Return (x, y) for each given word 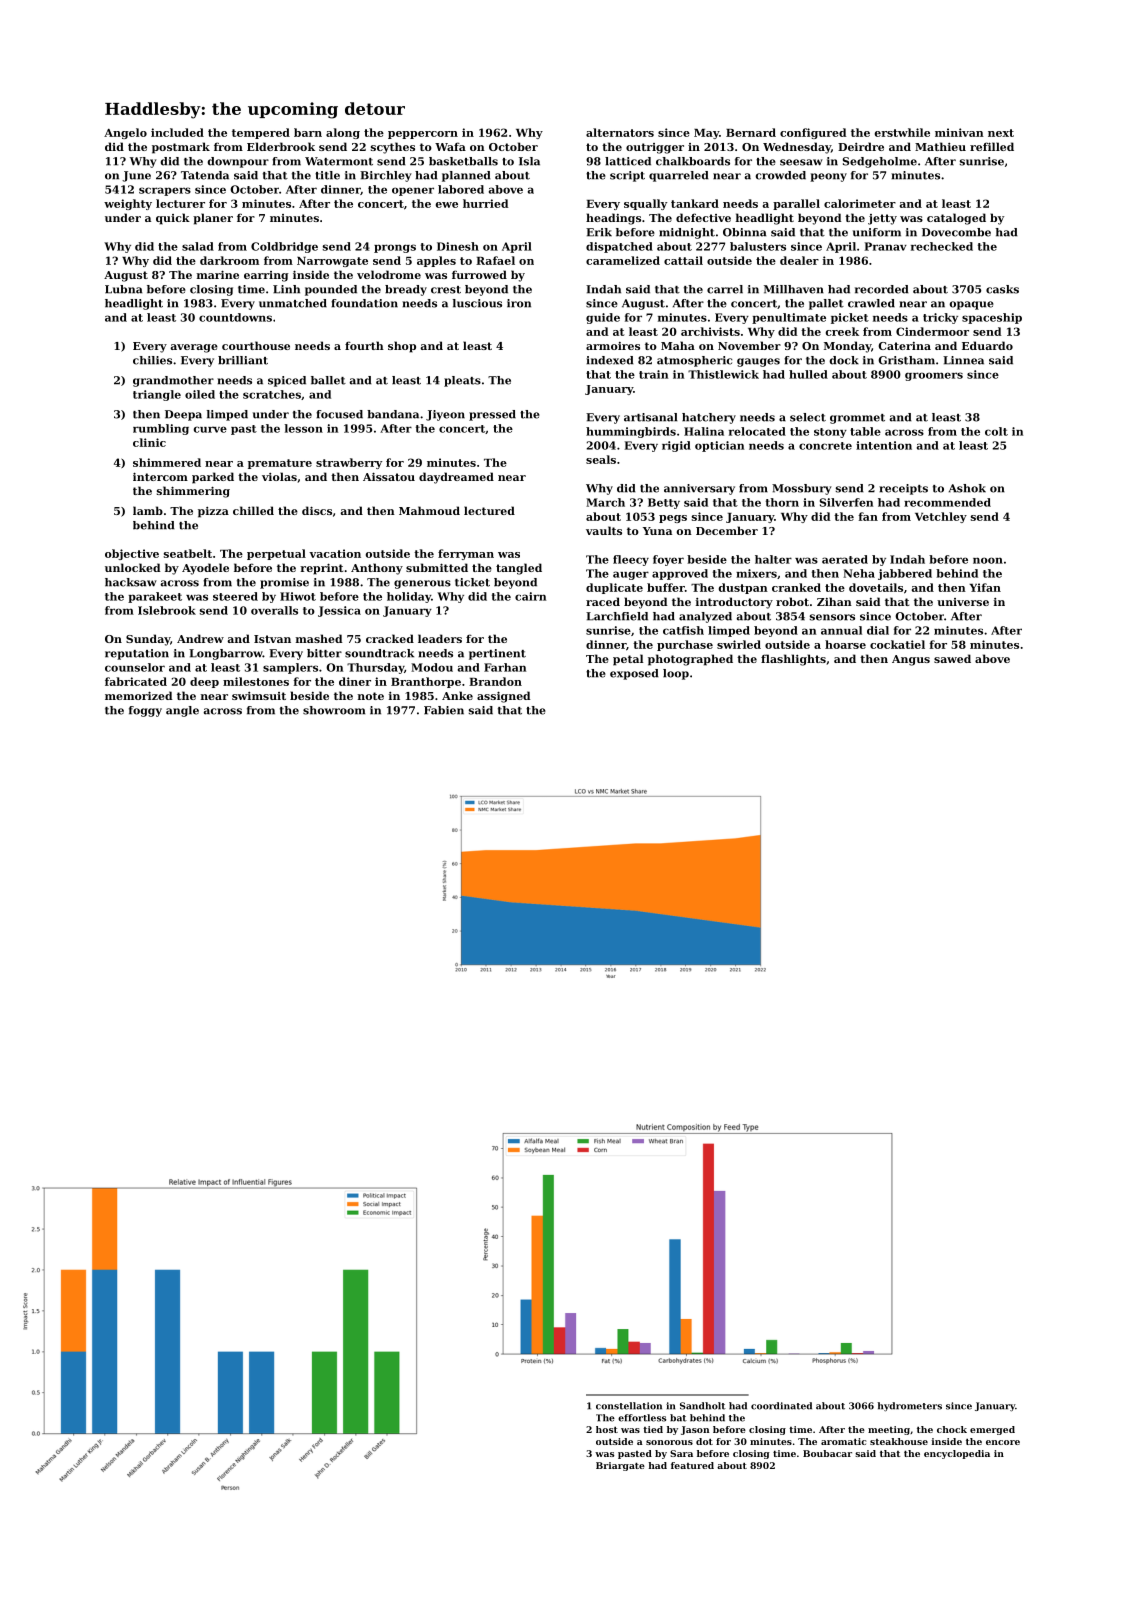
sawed (952, 658)
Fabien (444, 710)
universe (963, 602)
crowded (780, 175)
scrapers (165, 191)
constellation (629, 1406)
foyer (668, 560)
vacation (335, 553)
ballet (328, 380)
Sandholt (703, 1406)
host (607, 1429)
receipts (903, 489)
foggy (145, 711)
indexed (610, 360)
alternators (620, 132)
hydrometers (909, 1407)
